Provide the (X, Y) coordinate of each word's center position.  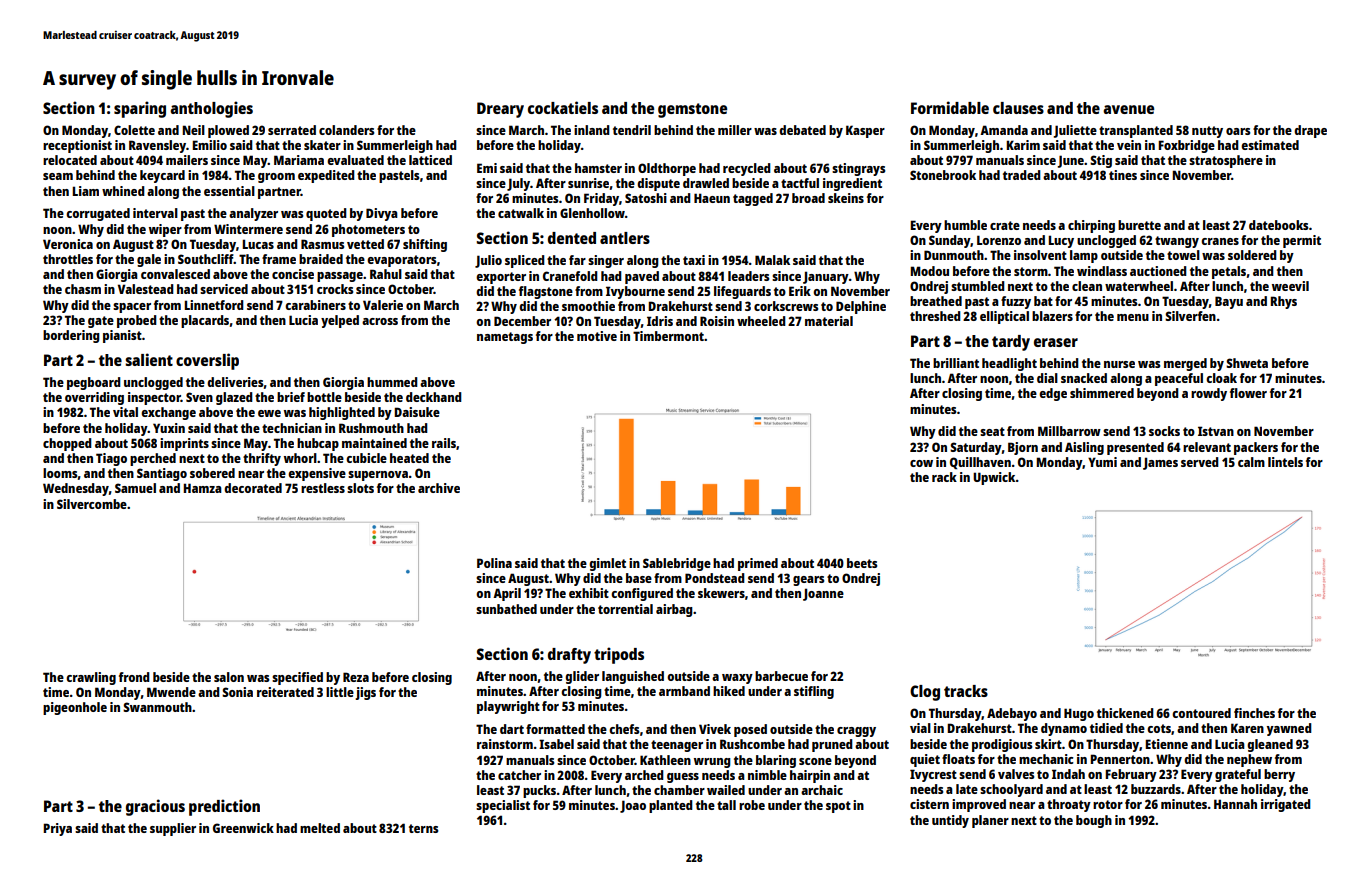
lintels (1285, 462)
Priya (57, 829)
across (380, 321)
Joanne (823, 594)
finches (1254, 713)
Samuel (135, 488)
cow (921, 463)
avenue (1128, 109)
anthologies (211, 109)
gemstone (692, 110)
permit (1302, 241)
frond (134, 677)
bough (1094, 821)
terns (423, 828)
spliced (525, 261)
